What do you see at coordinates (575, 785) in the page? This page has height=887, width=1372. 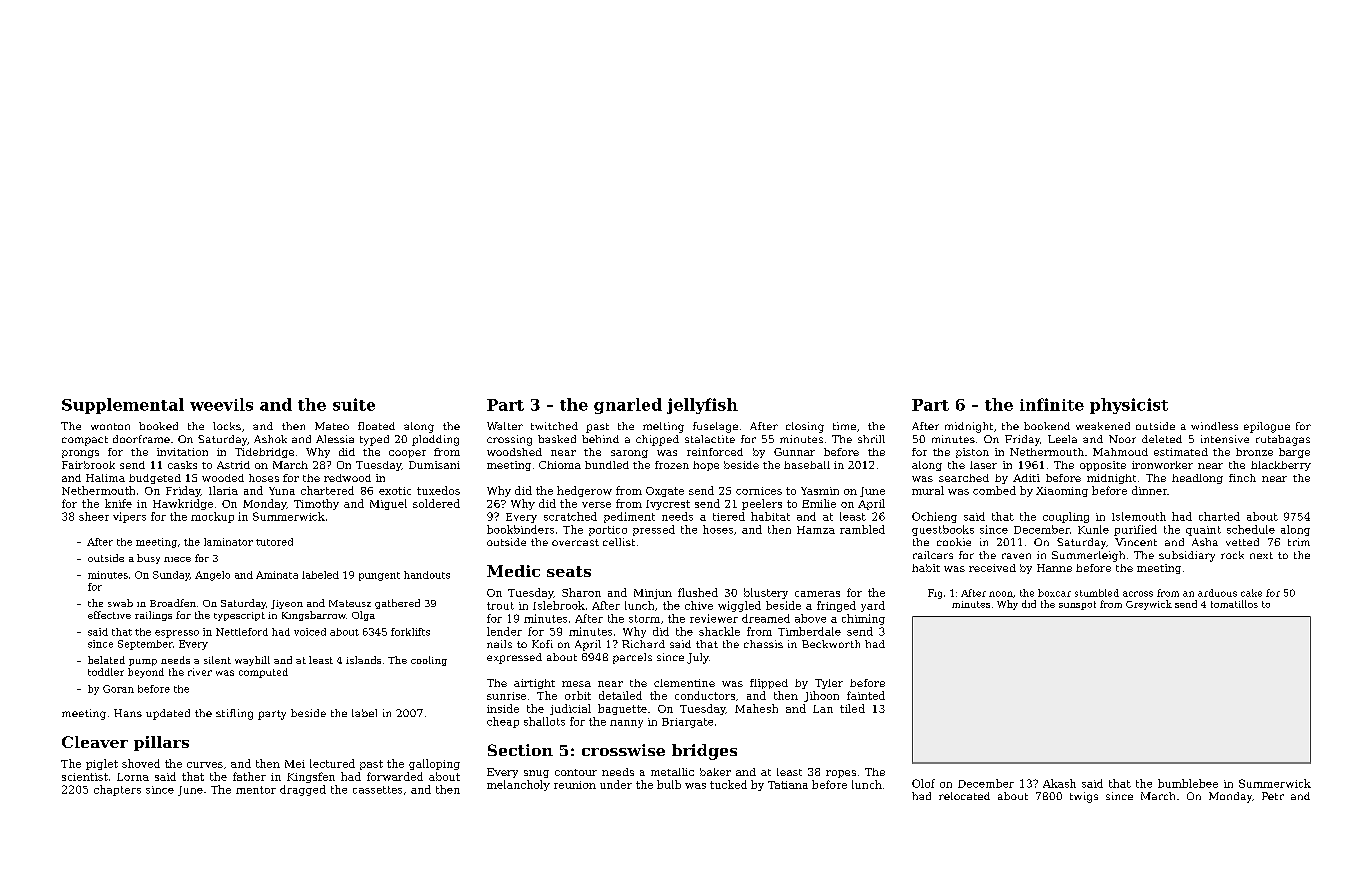 I see `reunion` at bounding box center [575, 785].
